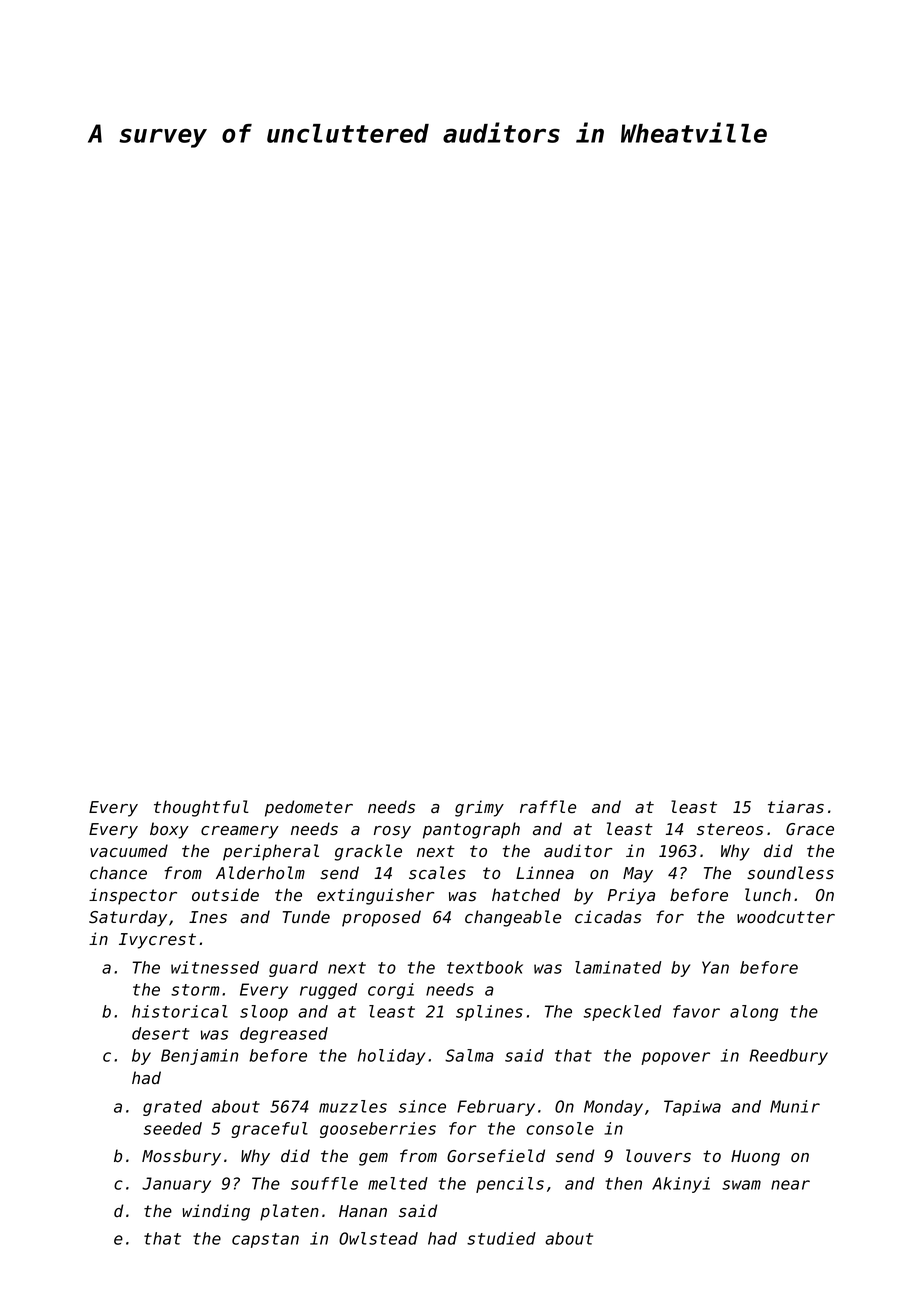 Image resolution: width=924 pixels, height=1308 pixels. I want to click on grated, so click(172, 1108).
